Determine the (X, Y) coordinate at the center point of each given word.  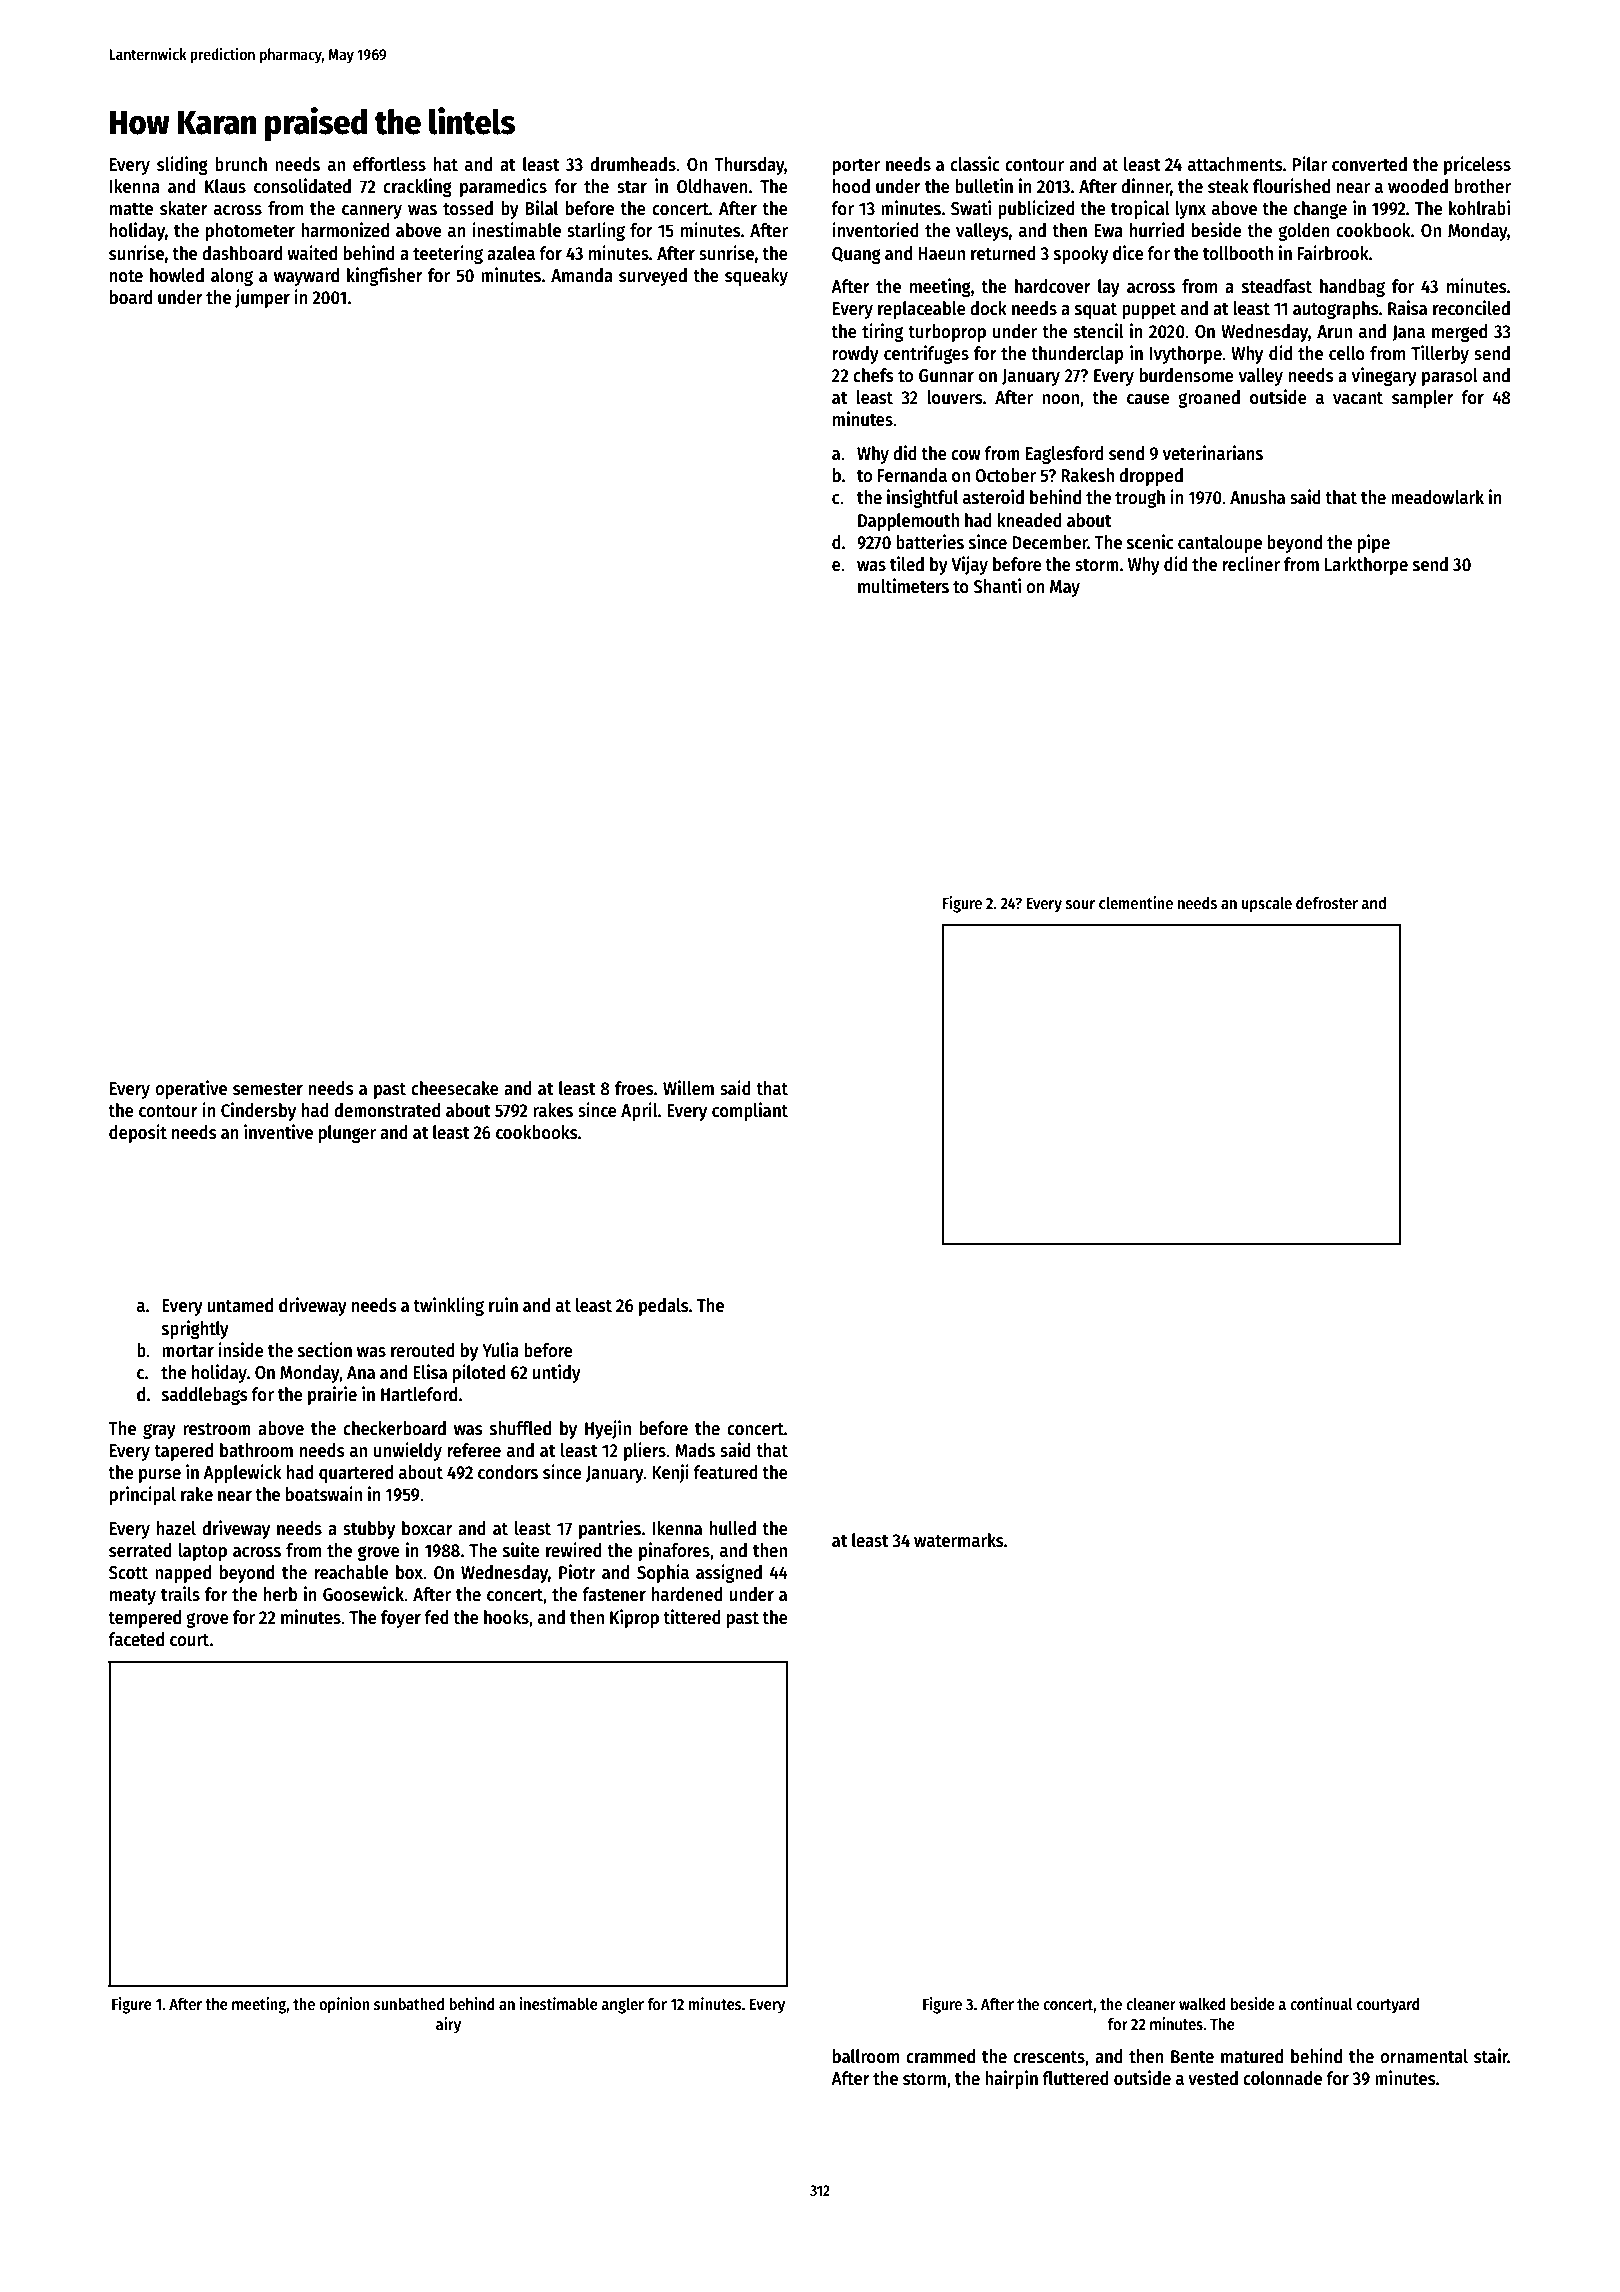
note (126, 276)
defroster (1327, 903)
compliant (750, 1111)
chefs (873, 375)
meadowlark (1437, 497)
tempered (144, 1619)
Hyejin (608, 1429)
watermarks (959, 1540)
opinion (344, 2005)
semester (268, 1089)
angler (623, 2006)
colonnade (1282, 2078)
